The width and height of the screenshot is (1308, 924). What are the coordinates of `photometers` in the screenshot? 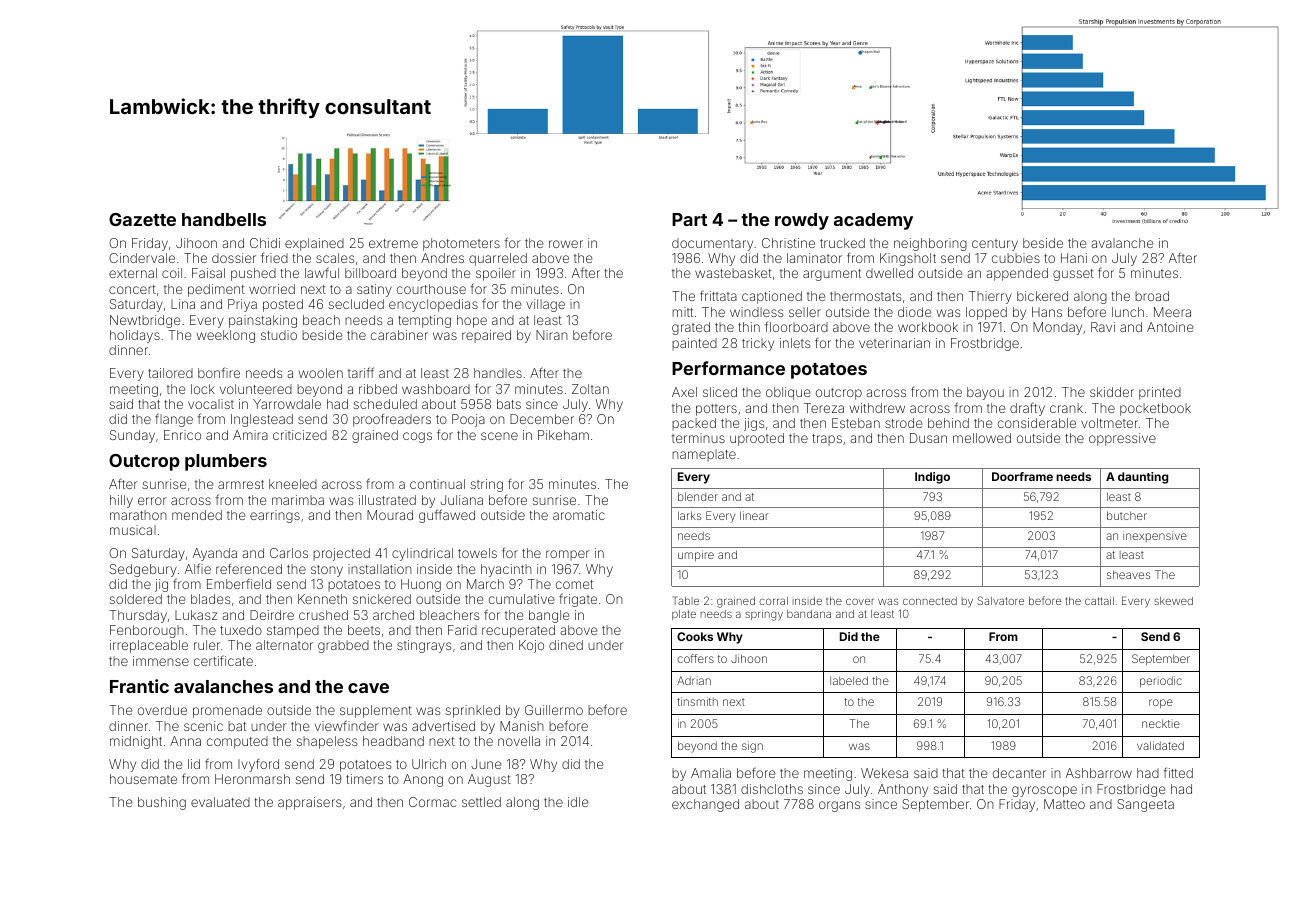 It's located at (461, 244).
